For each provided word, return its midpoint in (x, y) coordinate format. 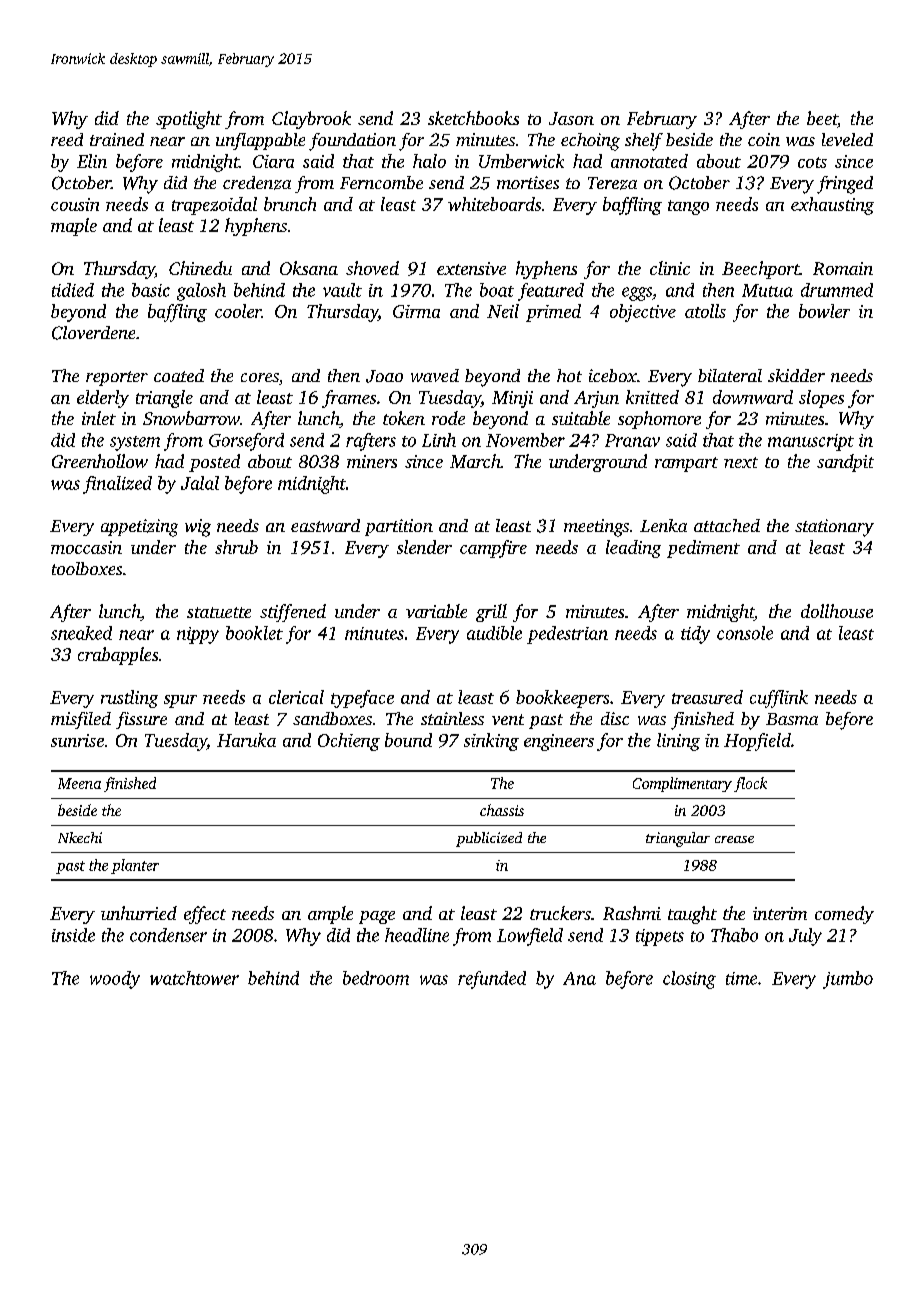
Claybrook (311, 120)
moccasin (86, 547)
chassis (502, 810)
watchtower (194, 978)
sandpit (845, 463)
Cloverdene (93, 333)
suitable (581, 418)
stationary (834, 528)
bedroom (376, 978)
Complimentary (682, 784)
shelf (644, 142)
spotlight (189, 120)
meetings (596, 528)
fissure (141, 720)
